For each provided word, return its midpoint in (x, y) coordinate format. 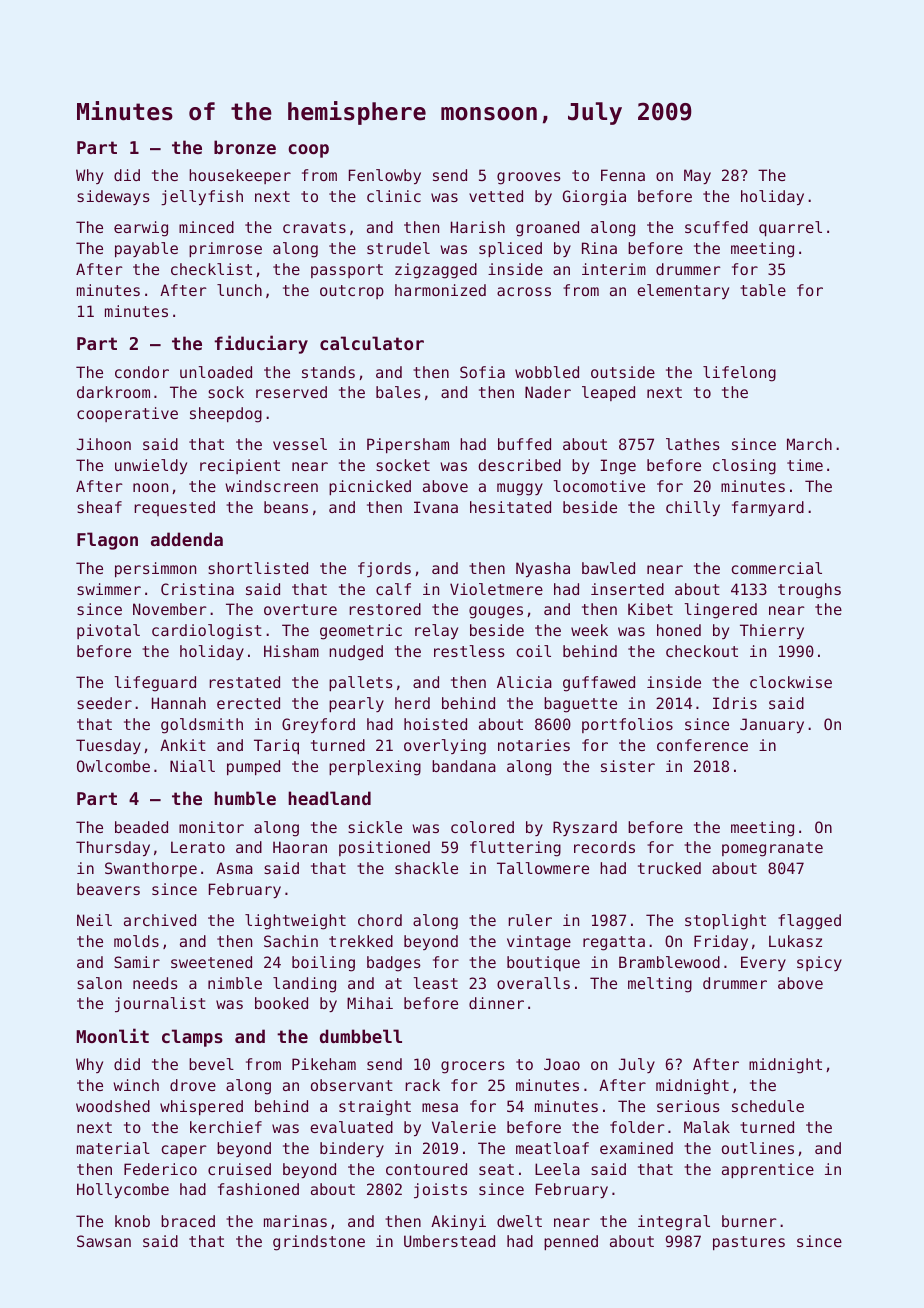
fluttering (515, 849)
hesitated (510, 507)
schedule (768, 1106)
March (809, 444)
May (697, 176)
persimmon (155, 569)
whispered (201, 1107)
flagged (809, 922)
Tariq (276, 747)
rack (422, 1085)
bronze (245, 147)
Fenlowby (385, 176)
